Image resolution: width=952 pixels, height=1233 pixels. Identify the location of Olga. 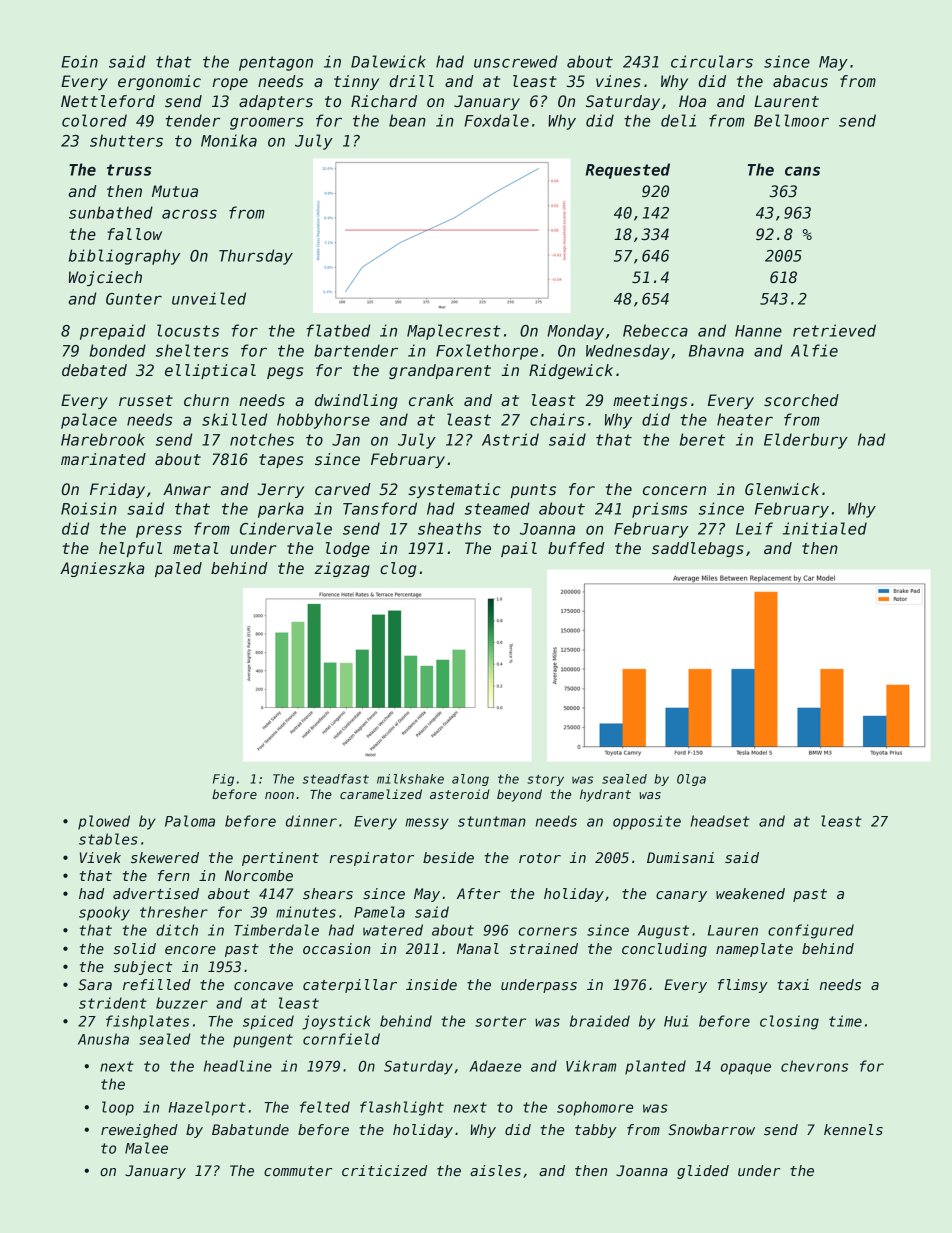
(691, 780).
